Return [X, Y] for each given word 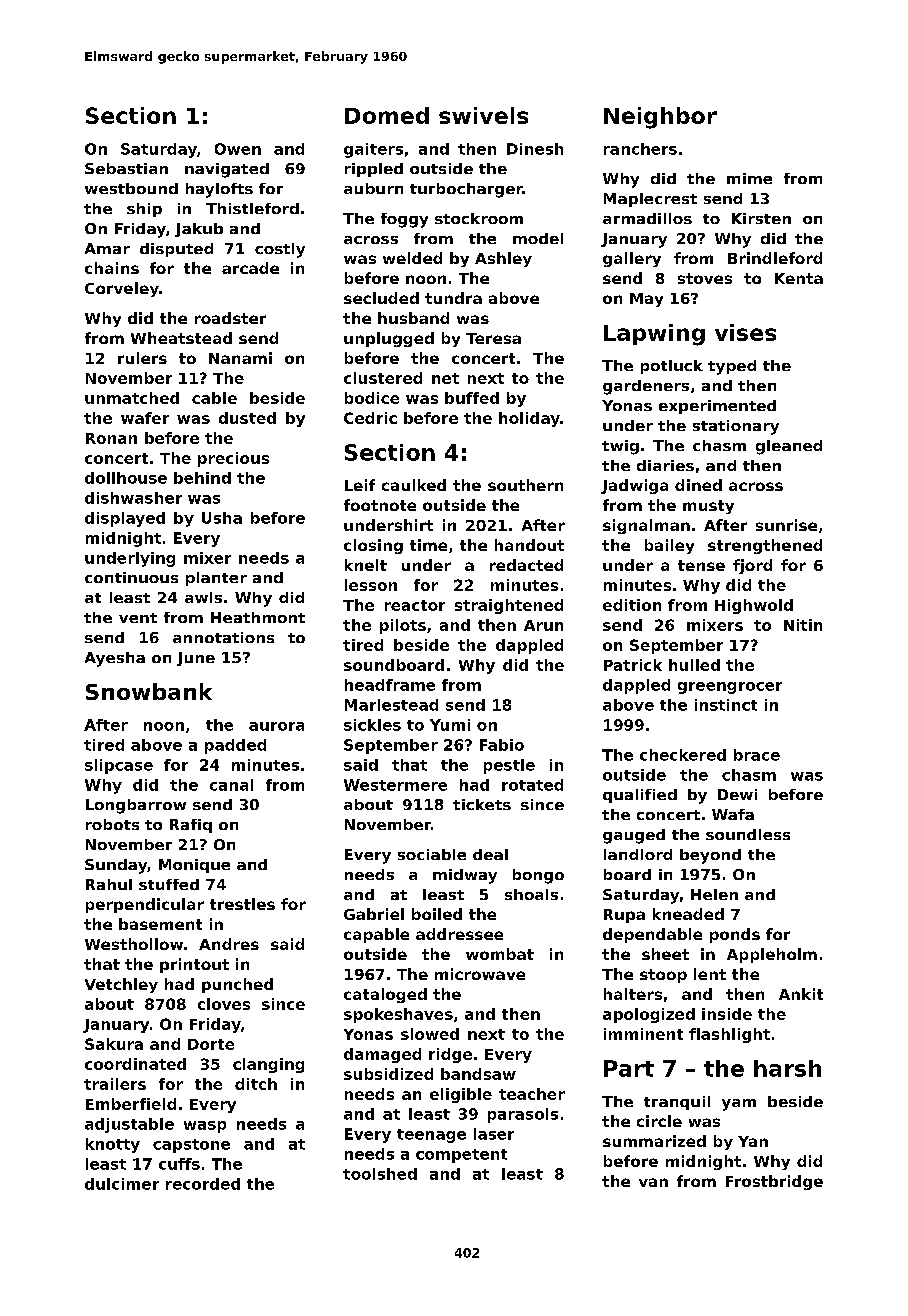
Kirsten [761, 218]
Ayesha [115, 659]
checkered [683, 755]
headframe [390, 685]
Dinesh [535, 149]
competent [461, 1156]
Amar [107, 248]
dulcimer [122, 1184]
